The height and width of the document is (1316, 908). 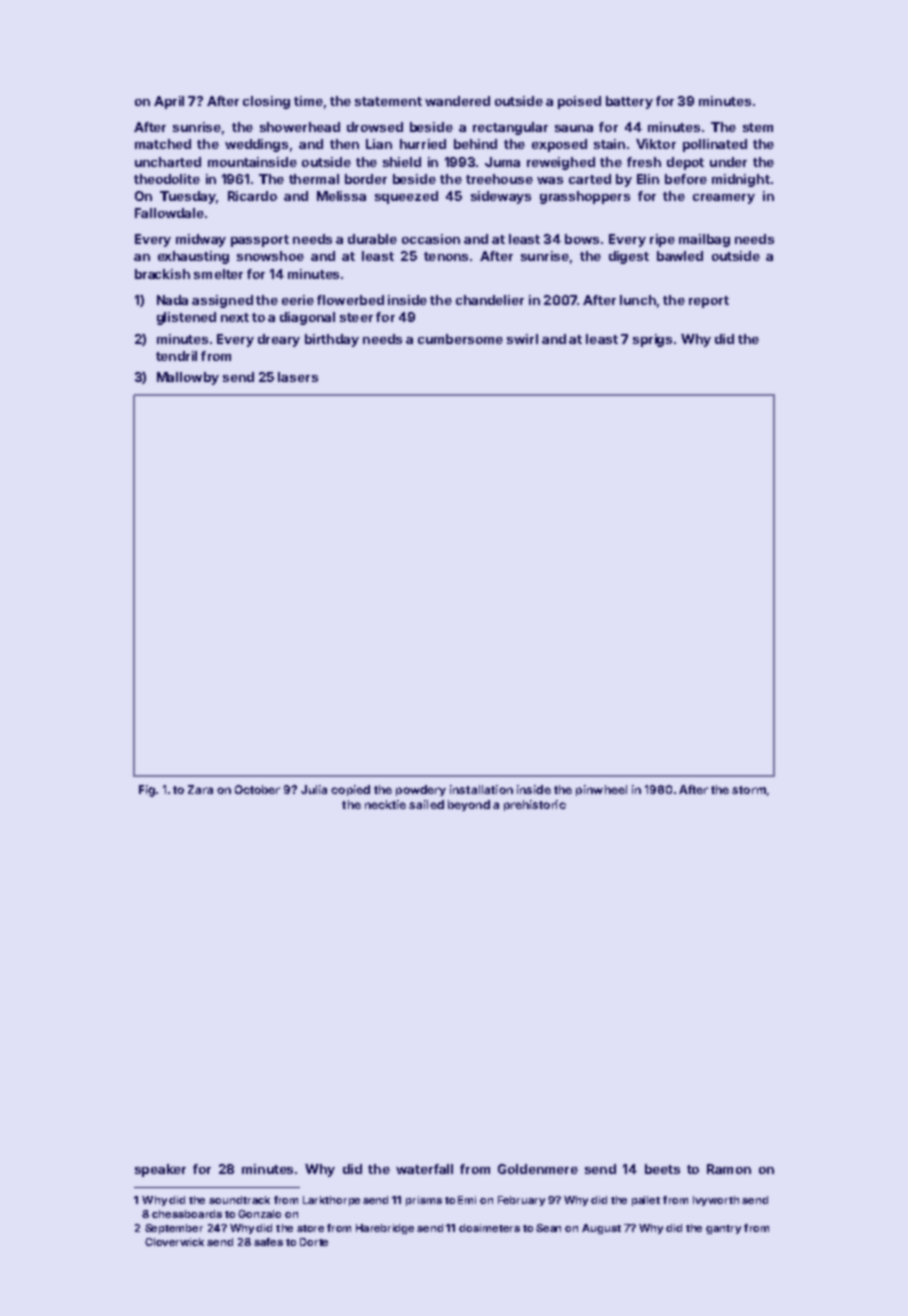 What do you see at coordinates (423, 144) in the document?
I see `hurried` at bounding box center [423, 144].
